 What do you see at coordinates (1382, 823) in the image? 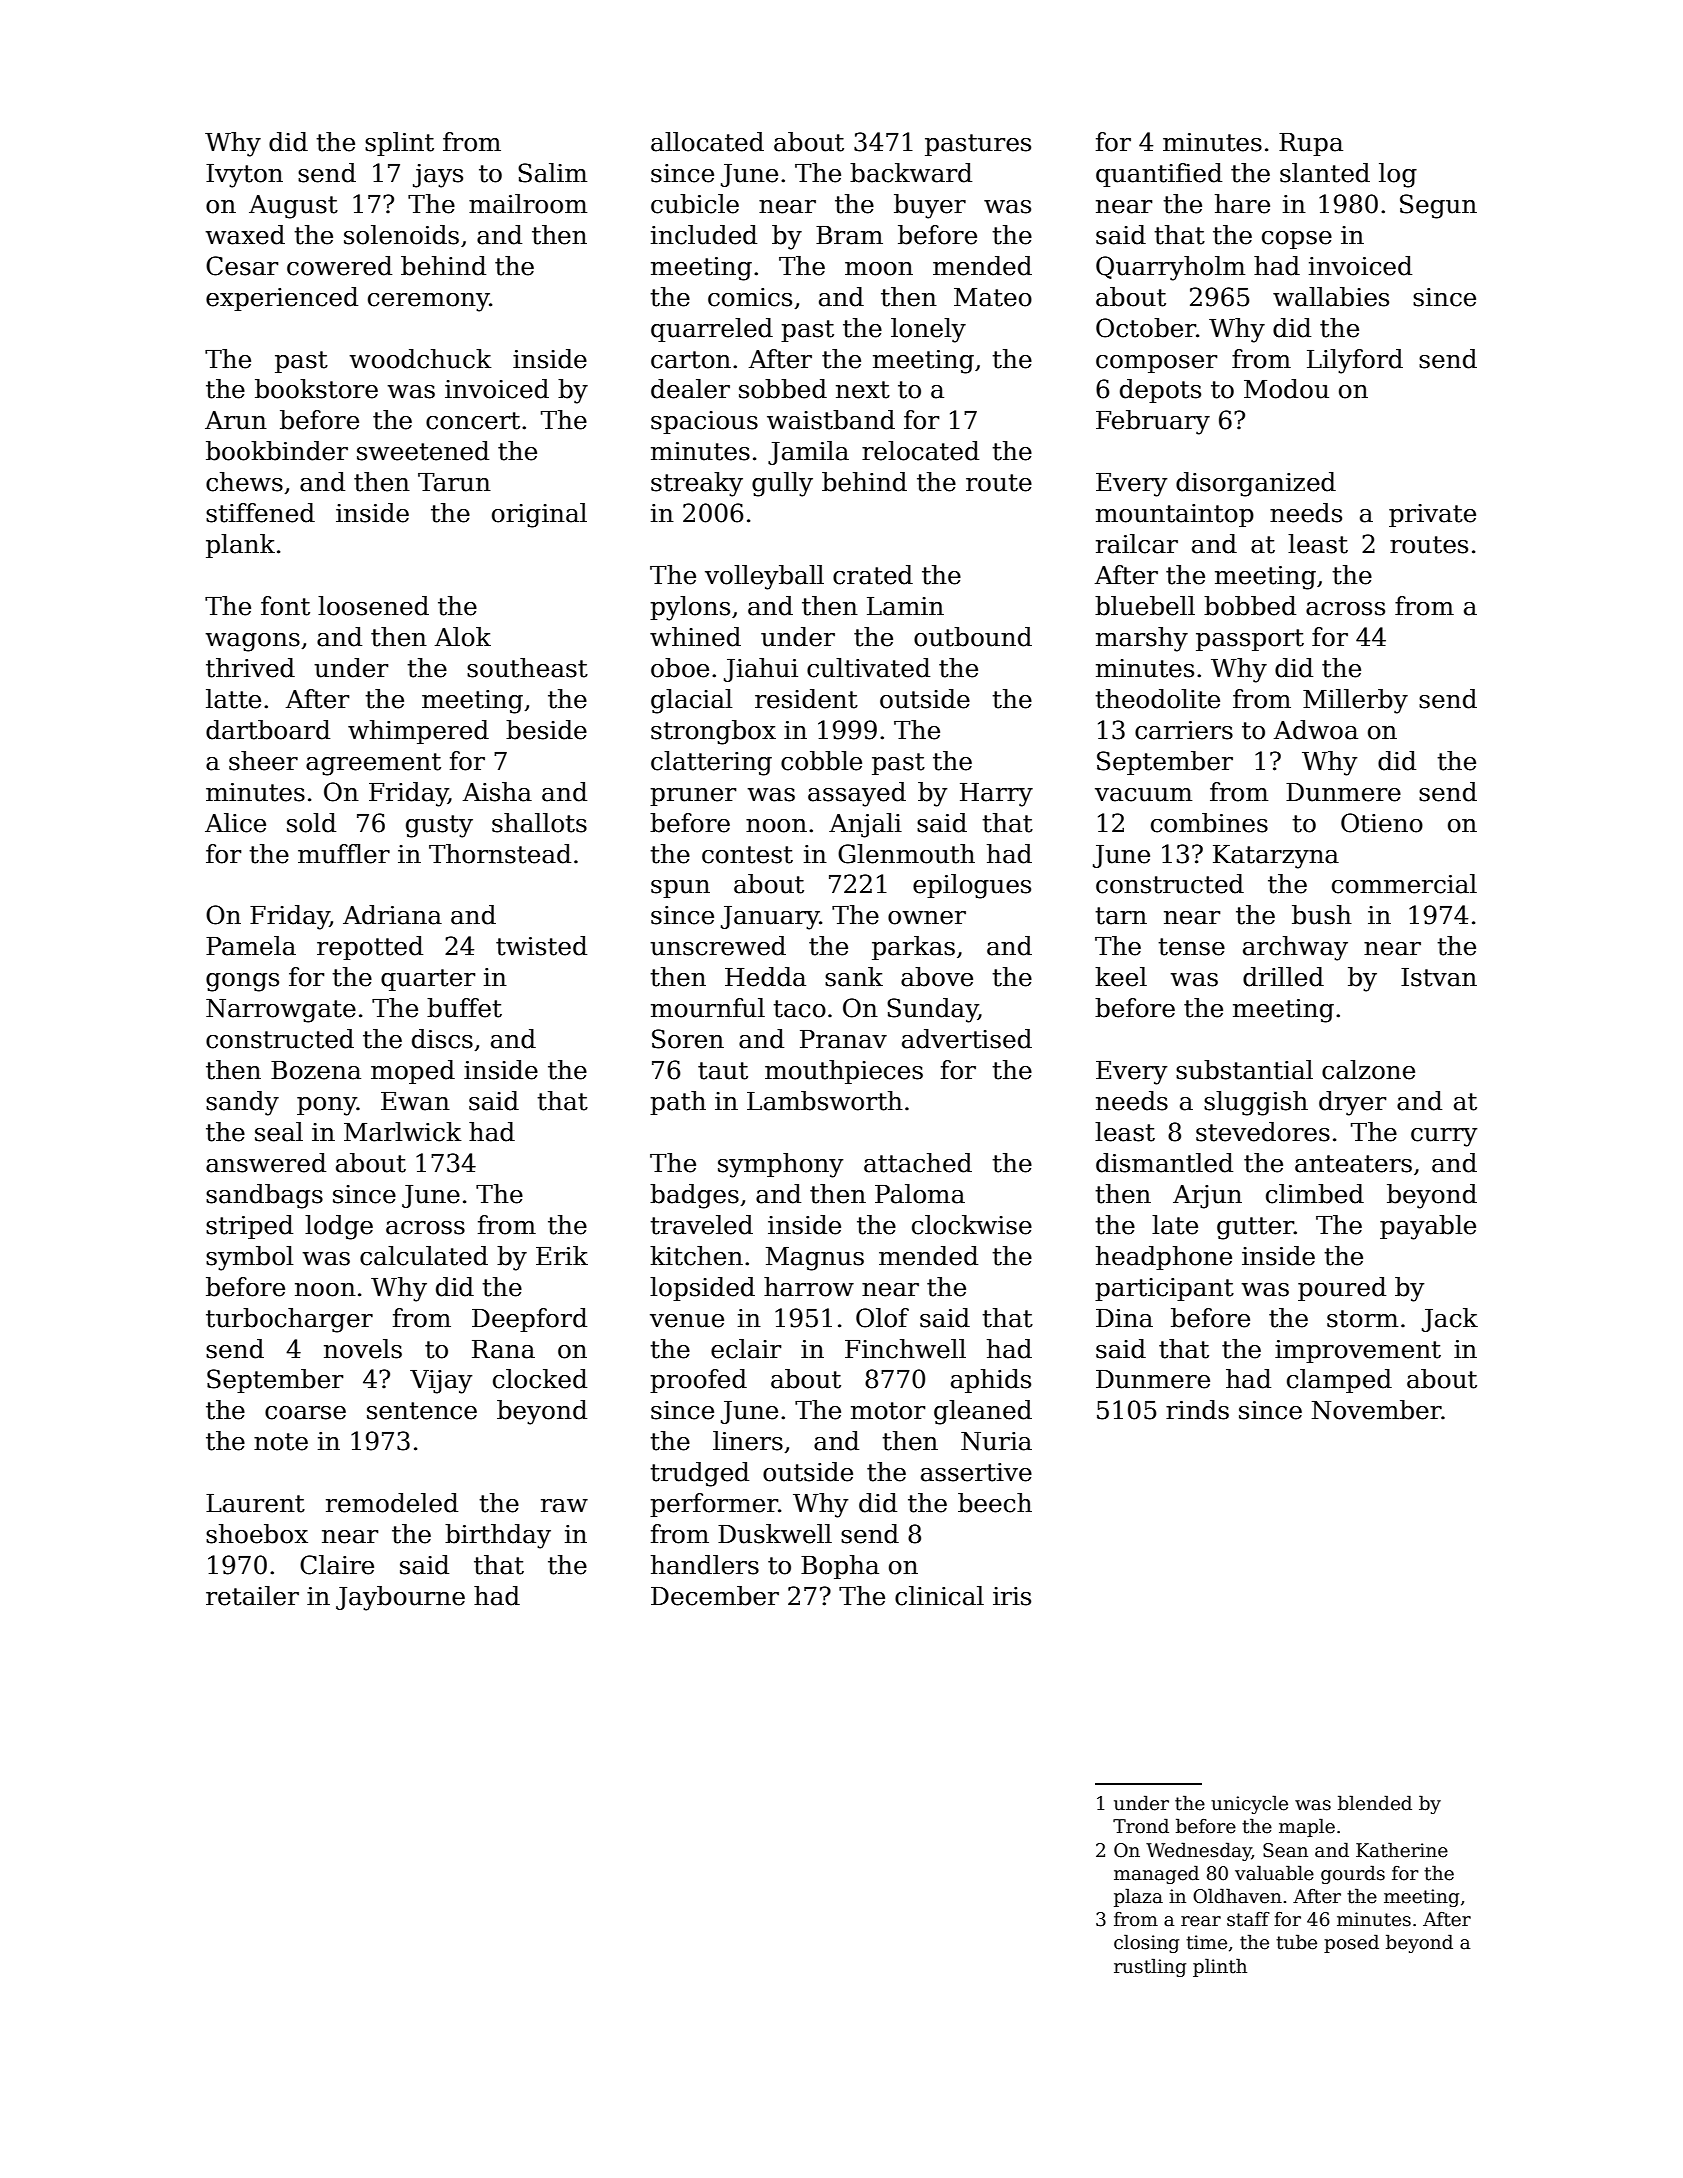
I see `Otieno` at bounding box center [1382, 823].
